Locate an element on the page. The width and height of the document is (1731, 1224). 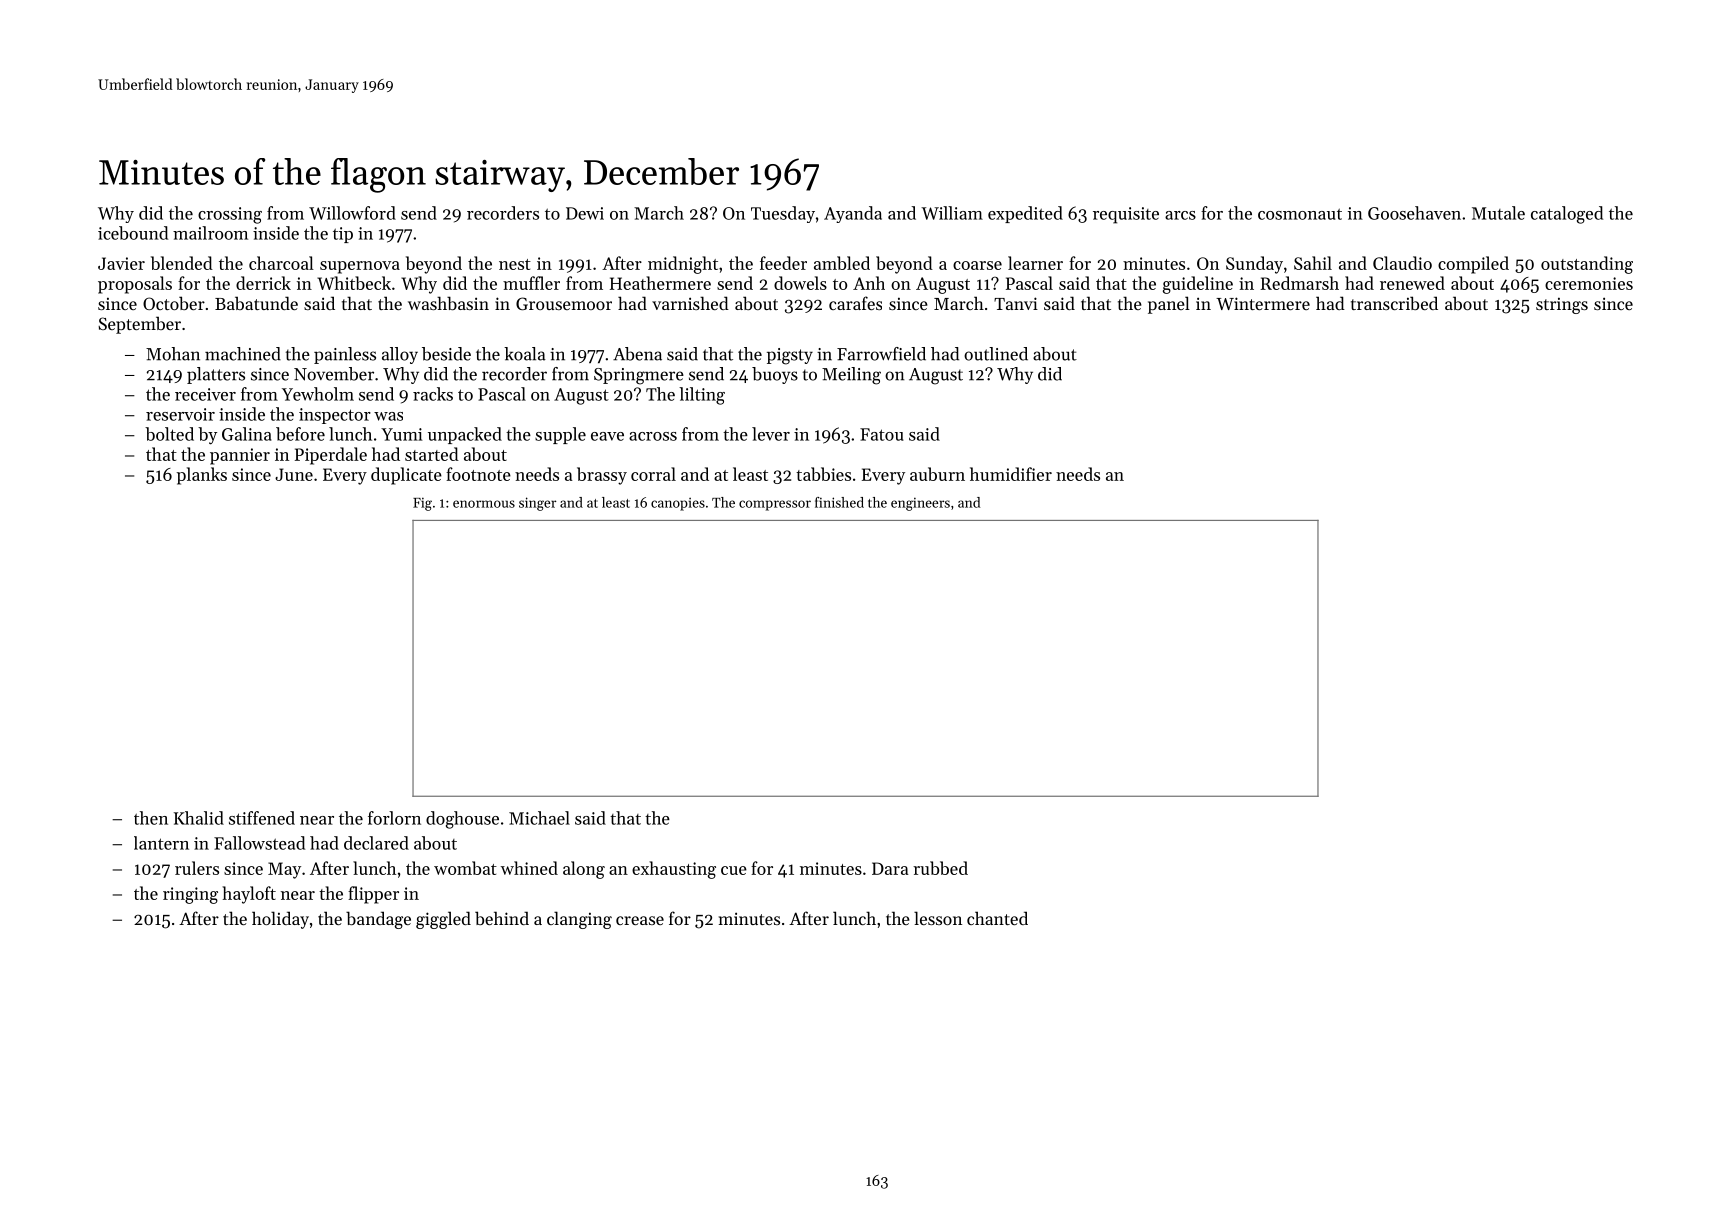
holiday is located at coordinates (280, 920).
